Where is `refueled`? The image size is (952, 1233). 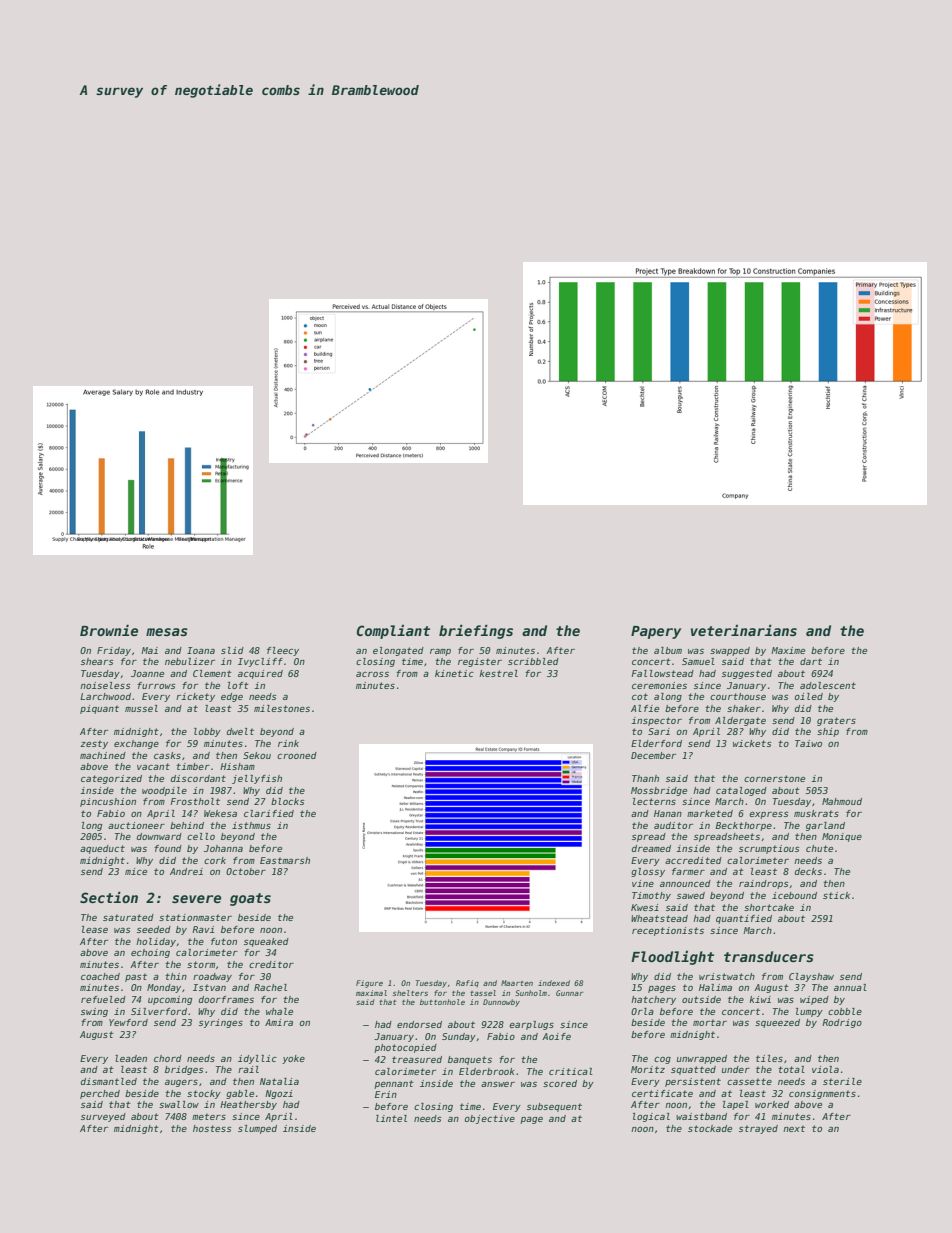
refueled is located at coordinates (103, 999).
